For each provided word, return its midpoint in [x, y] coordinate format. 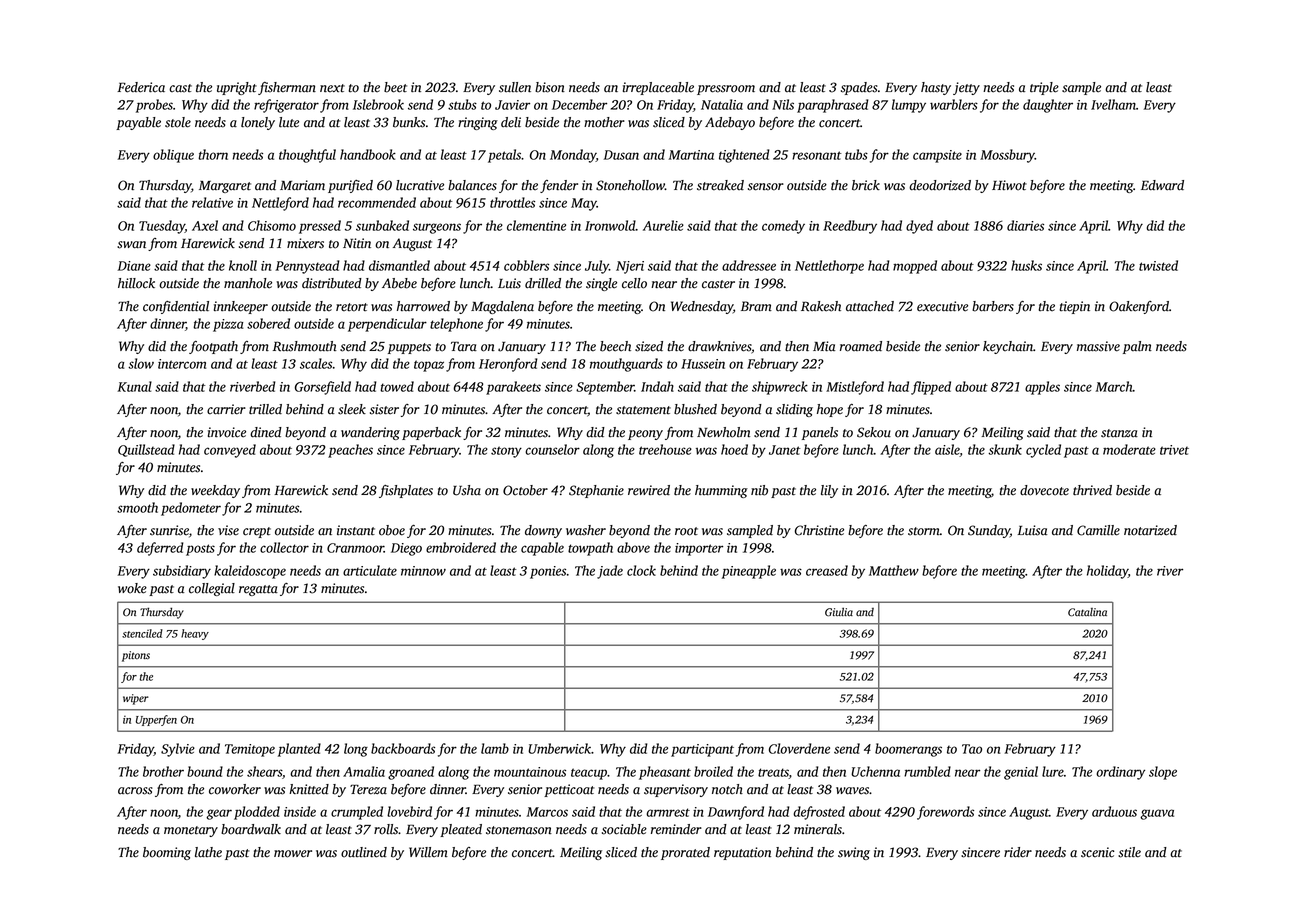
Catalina [1087, 612]
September [605, 388]
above [633, 547]
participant [702, 750]
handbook [368, 154]
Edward [1162, 185]
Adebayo [730, 123]
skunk [1005, 449]
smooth [137, 507]
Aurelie [663, 225]
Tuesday [162, 227]
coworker [235, 789]
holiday [1107, 572]
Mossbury [1007, 156]
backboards [403, 748]
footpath [213, 347]
